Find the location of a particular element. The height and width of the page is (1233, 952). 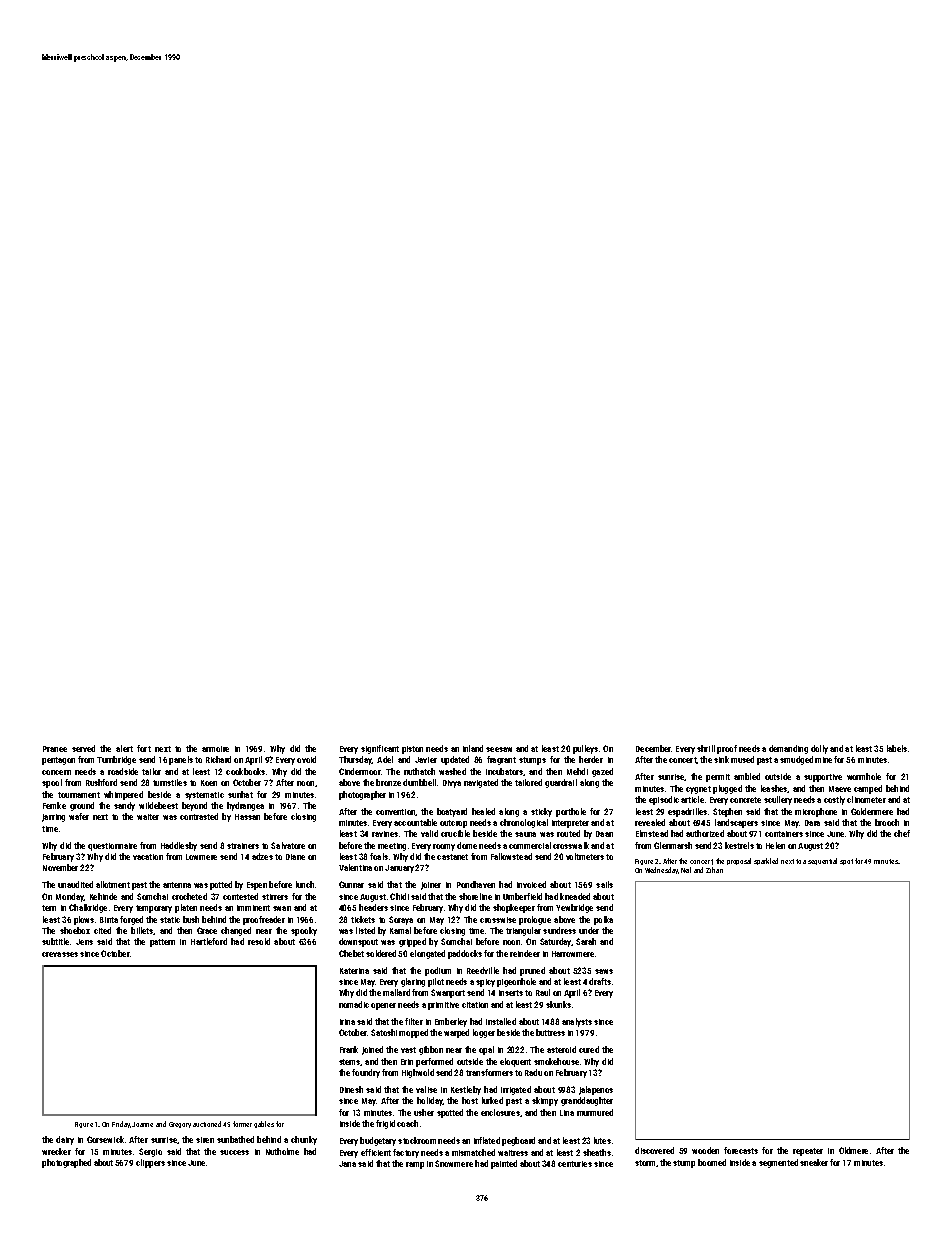

stirrers is located at coordinates (275, 897).
